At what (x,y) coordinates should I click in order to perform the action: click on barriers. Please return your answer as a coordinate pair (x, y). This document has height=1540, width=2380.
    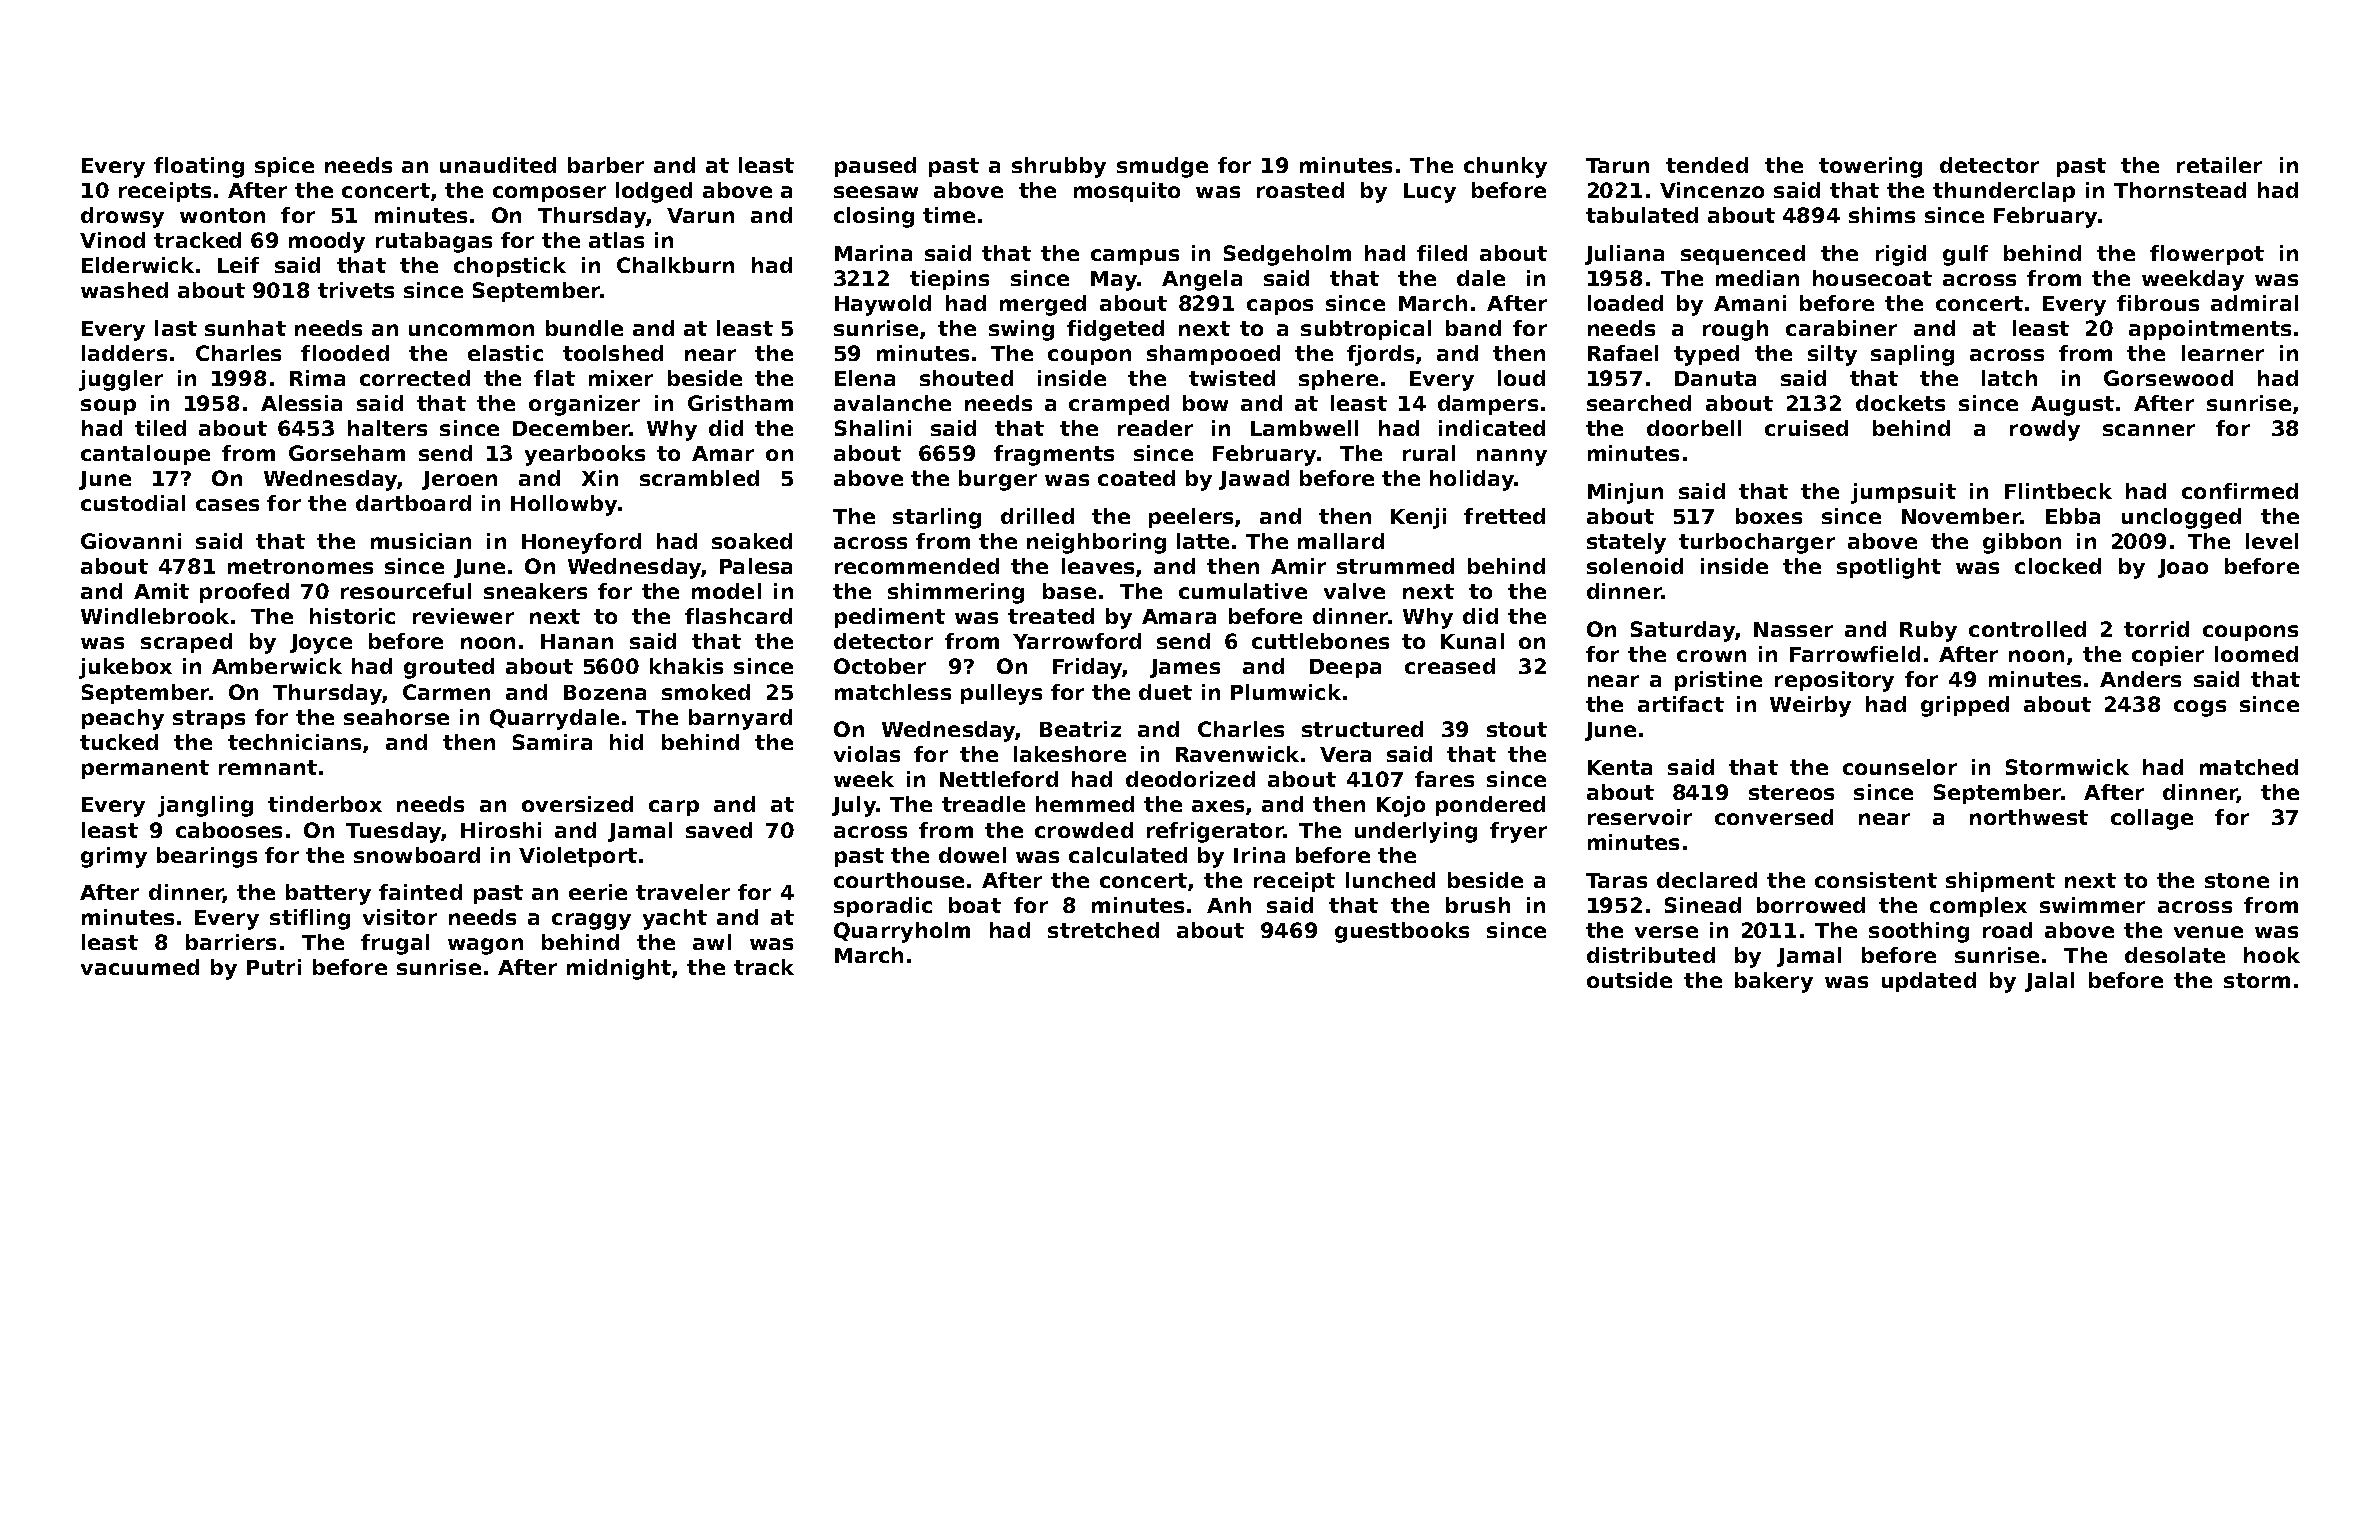
    Looking at the image, I should click on (231, 942).
